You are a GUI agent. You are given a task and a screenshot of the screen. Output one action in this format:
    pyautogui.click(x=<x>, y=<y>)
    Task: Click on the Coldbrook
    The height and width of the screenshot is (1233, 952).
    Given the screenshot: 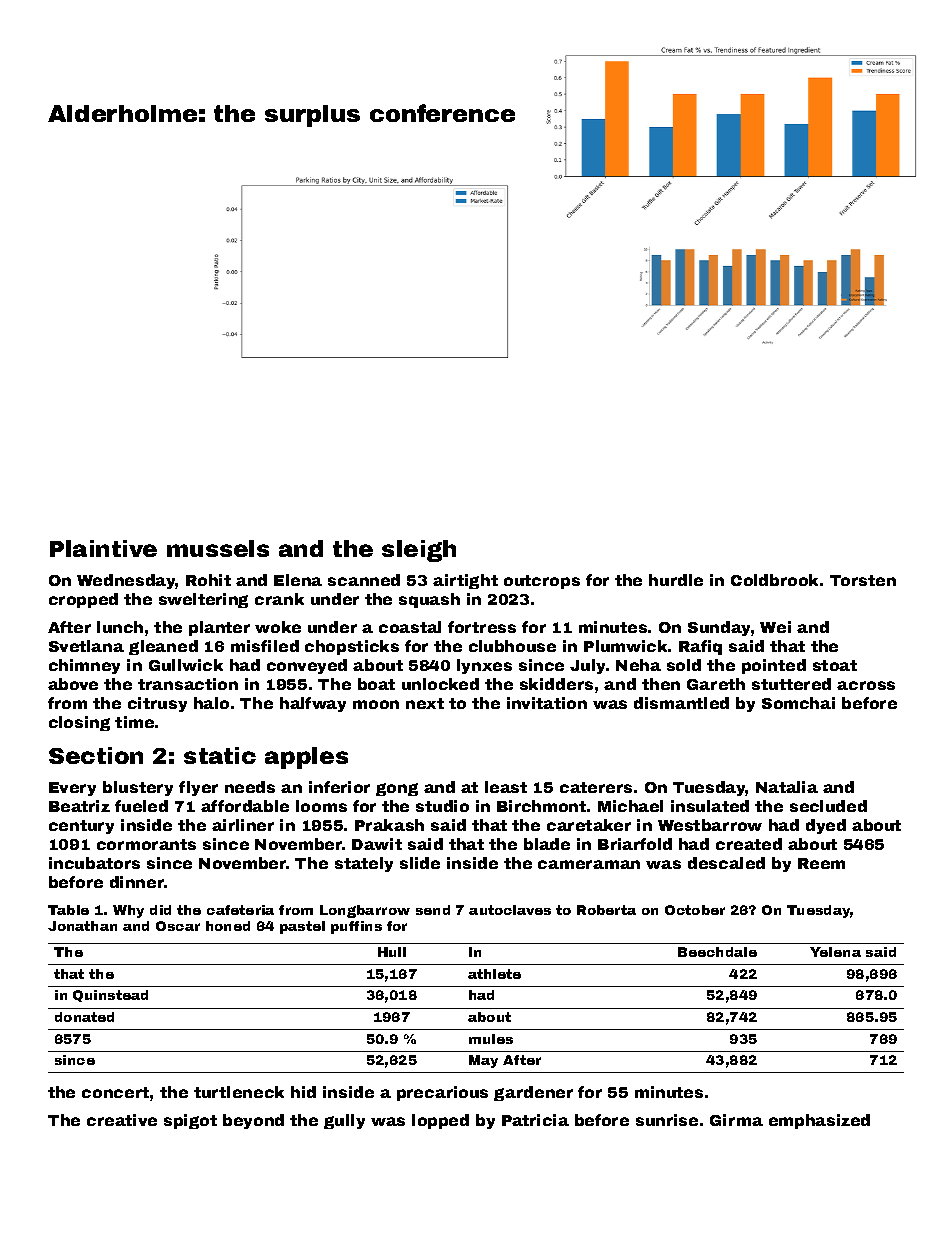 What is the action you would take?
    pyautogui.click(x=774, y=580)
